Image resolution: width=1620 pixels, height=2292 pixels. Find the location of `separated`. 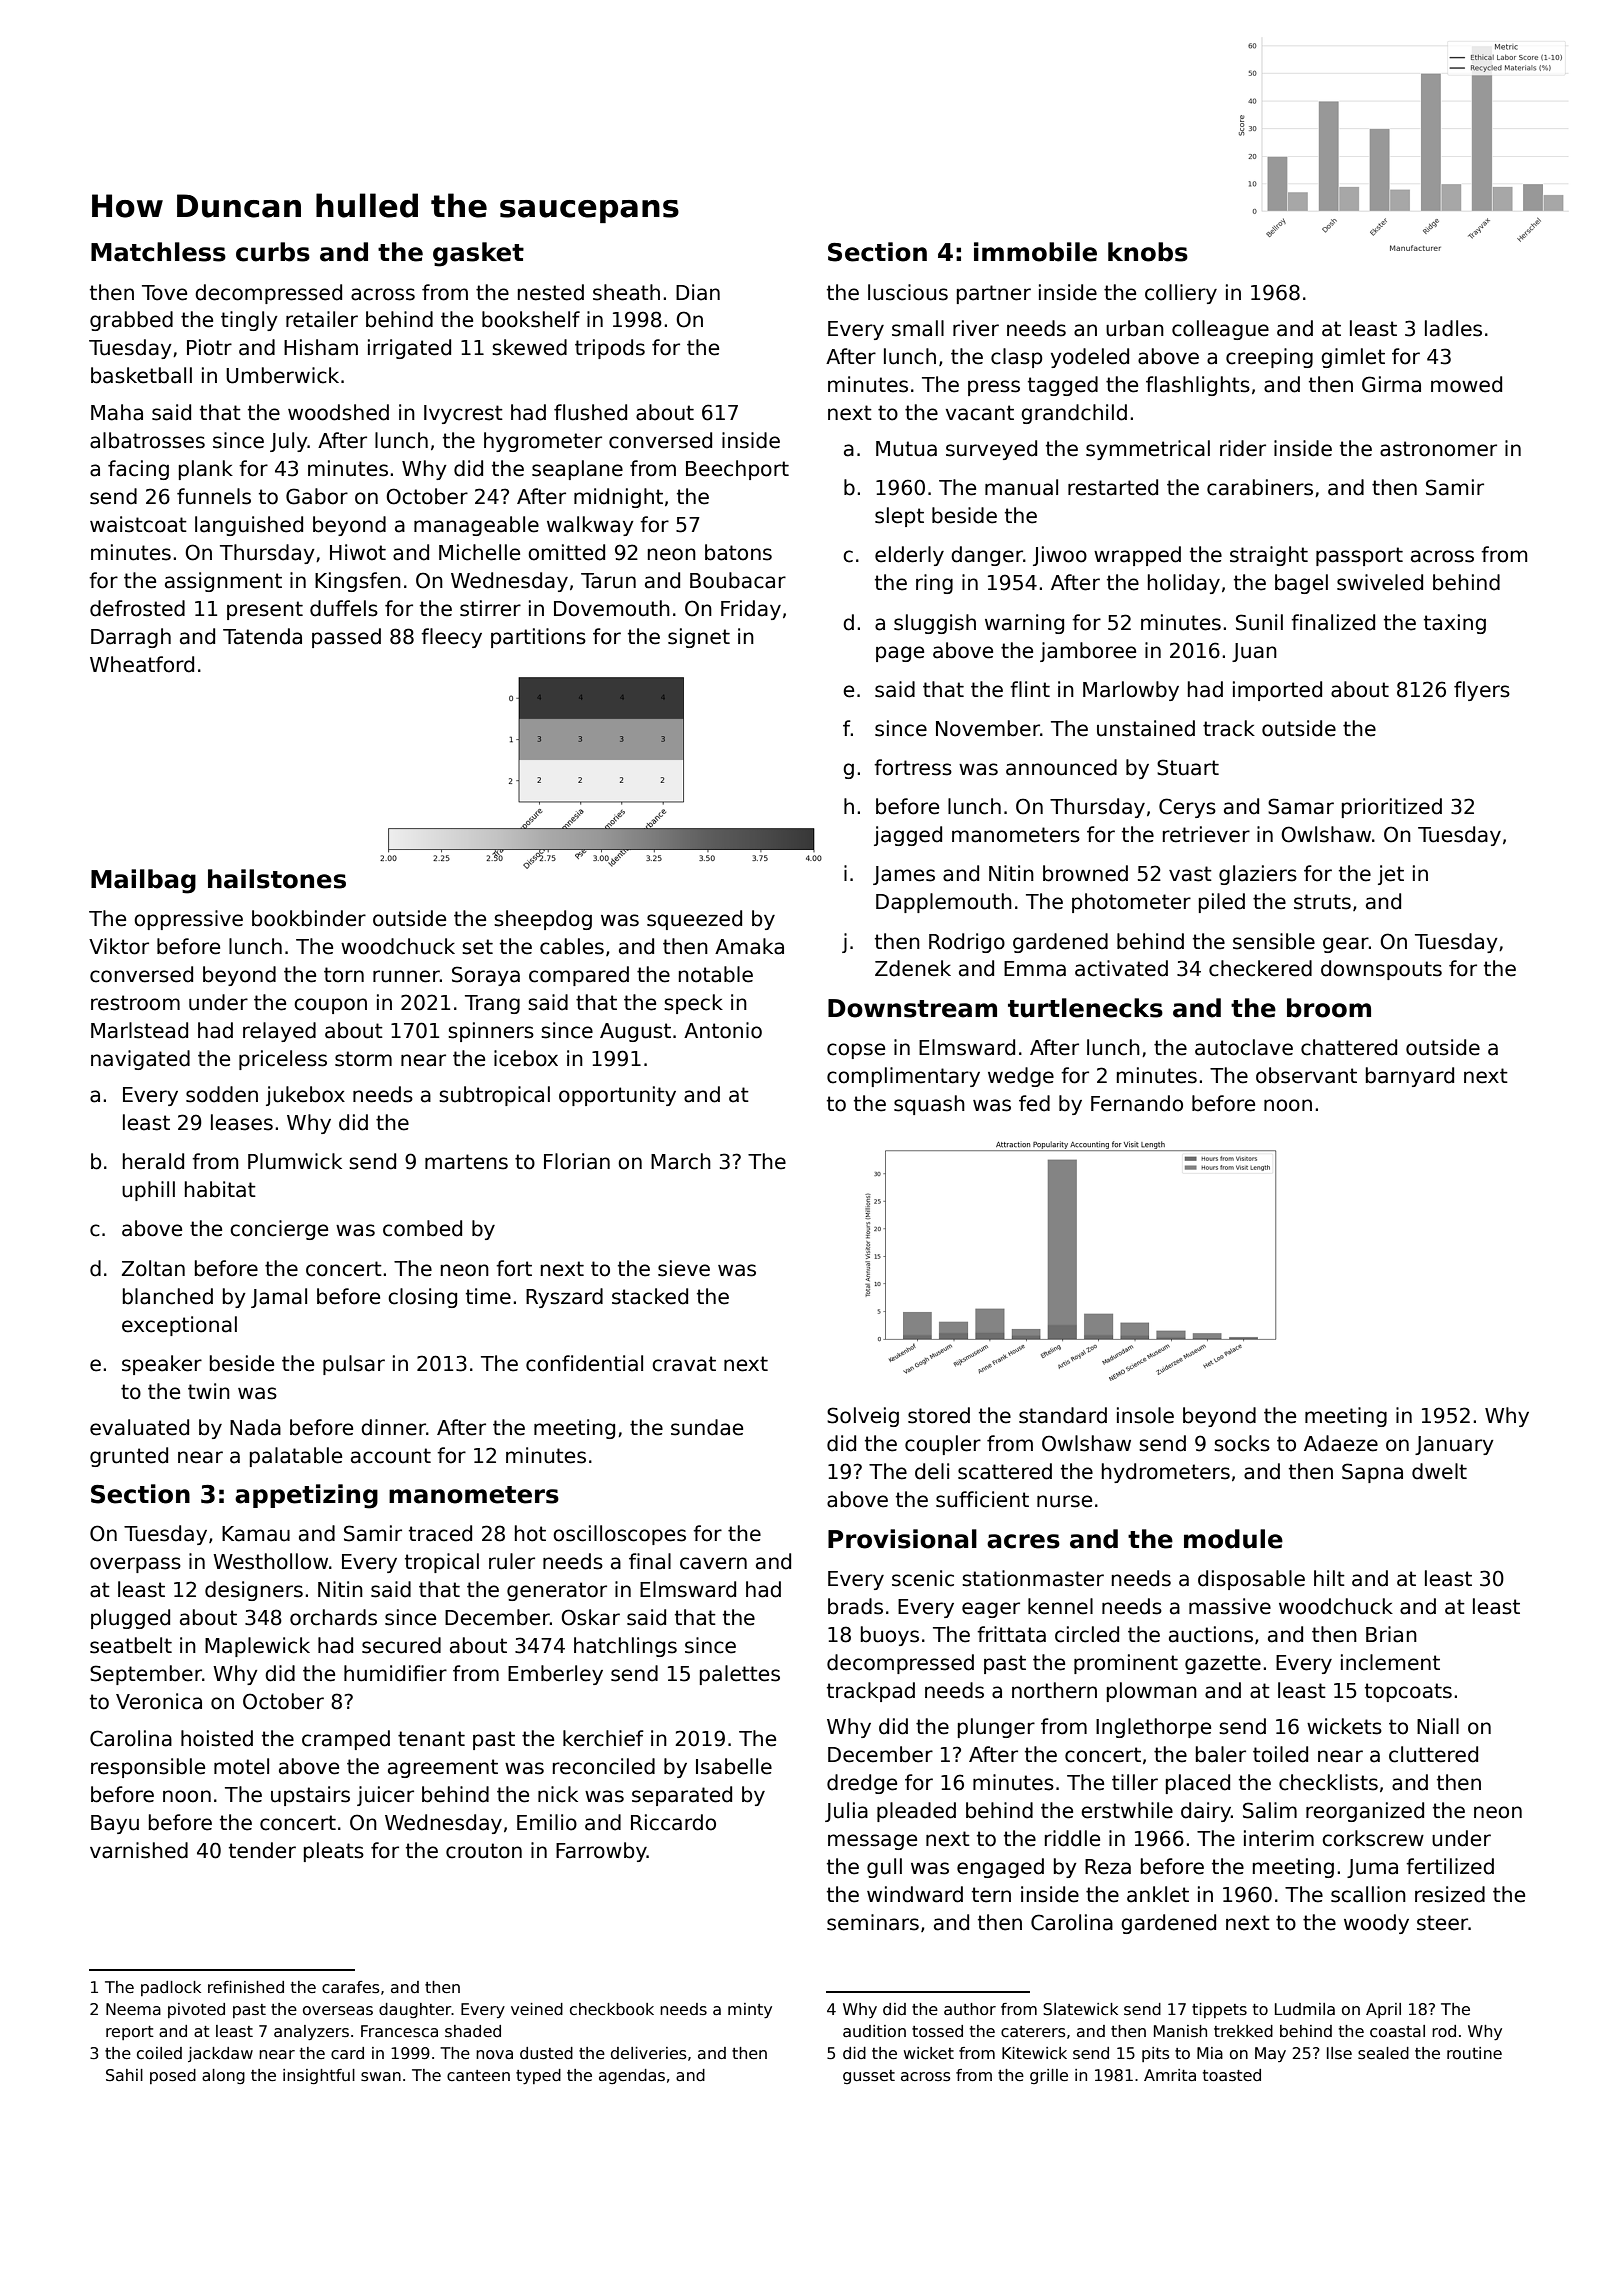

separated is located at coordinates (682, 1796).
